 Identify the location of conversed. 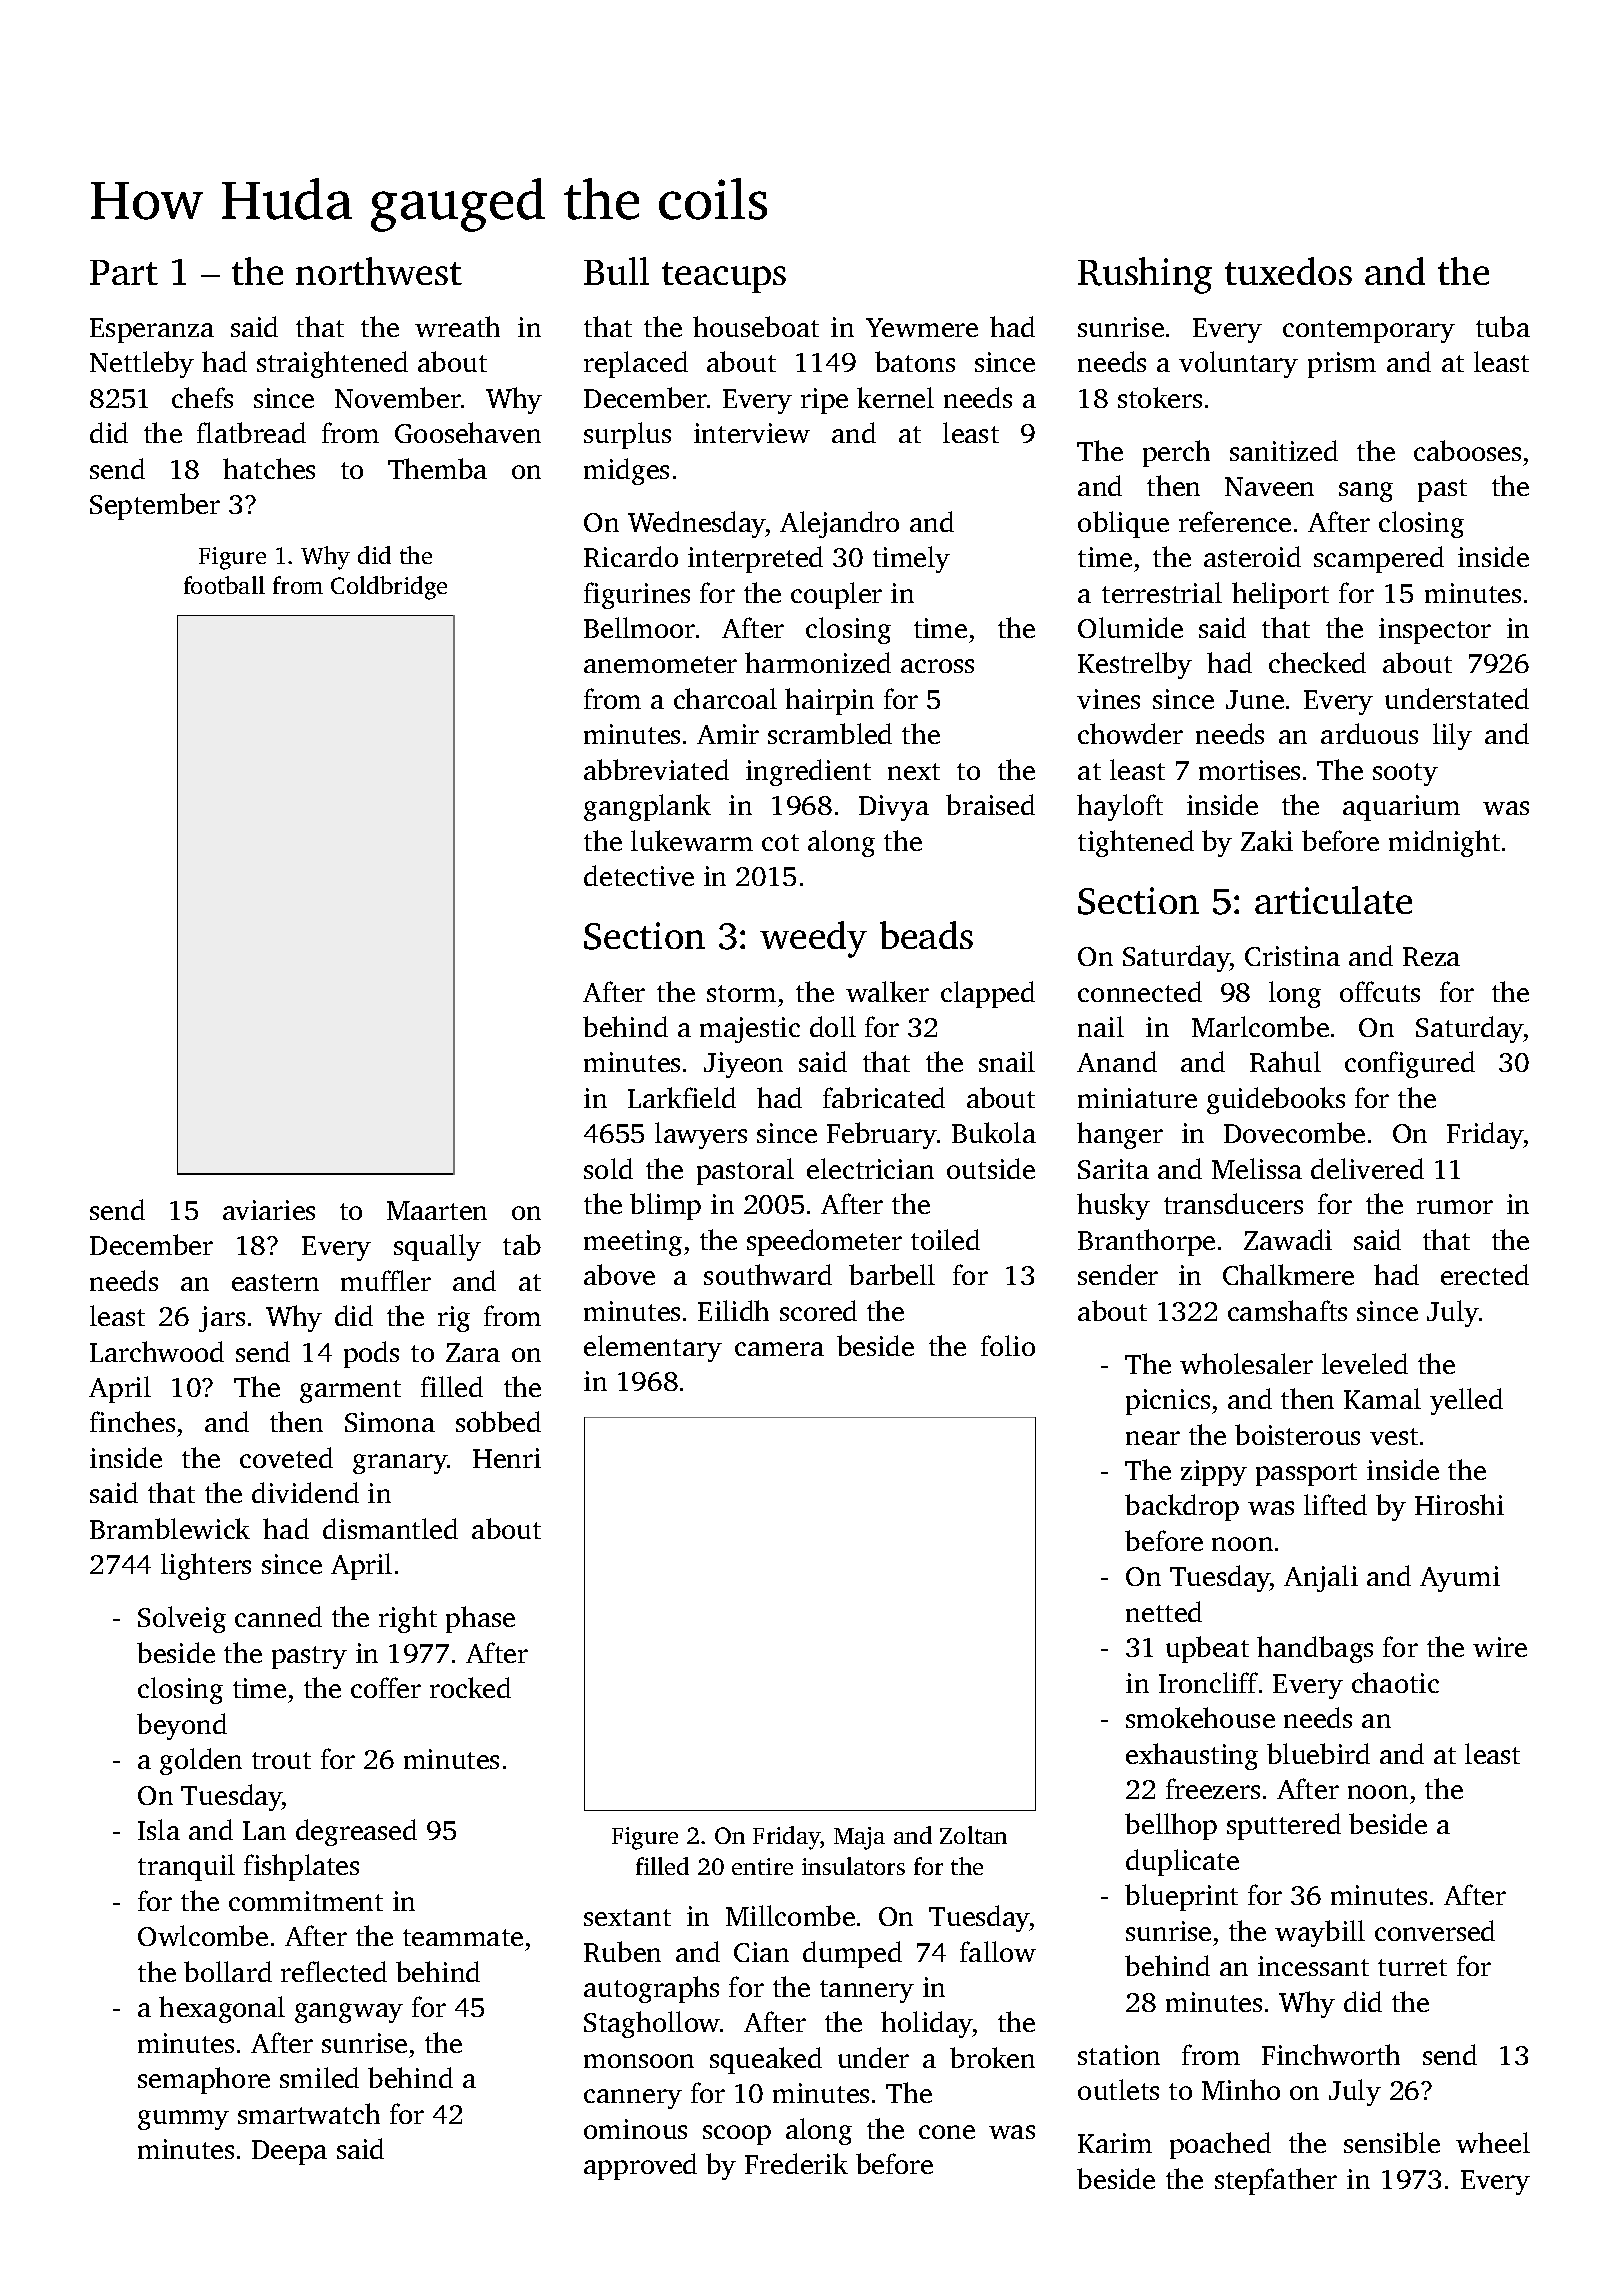
(1435, 1930).
